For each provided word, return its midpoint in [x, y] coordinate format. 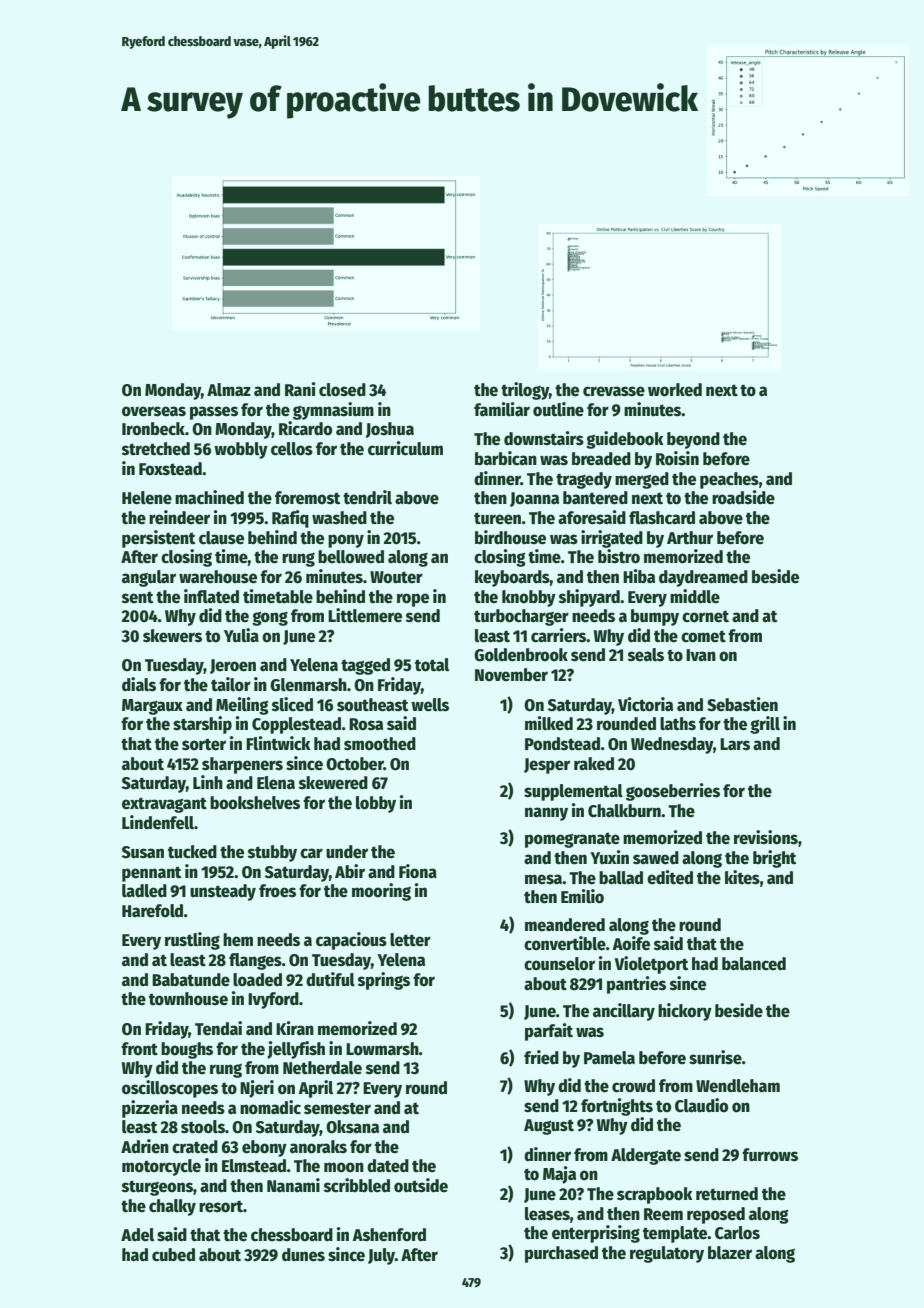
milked [549, 723]
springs [384, 981]
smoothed [380, 744]
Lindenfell [158, 822]
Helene [147, 498]
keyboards [512, 578]
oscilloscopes [170, 1089]
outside [421, 1185]
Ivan [701, 655]
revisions [766, 837]
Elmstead [254, 1166]
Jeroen [233, 666]
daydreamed [703, 578]
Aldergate [646, 1156]
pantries [636, 985]
